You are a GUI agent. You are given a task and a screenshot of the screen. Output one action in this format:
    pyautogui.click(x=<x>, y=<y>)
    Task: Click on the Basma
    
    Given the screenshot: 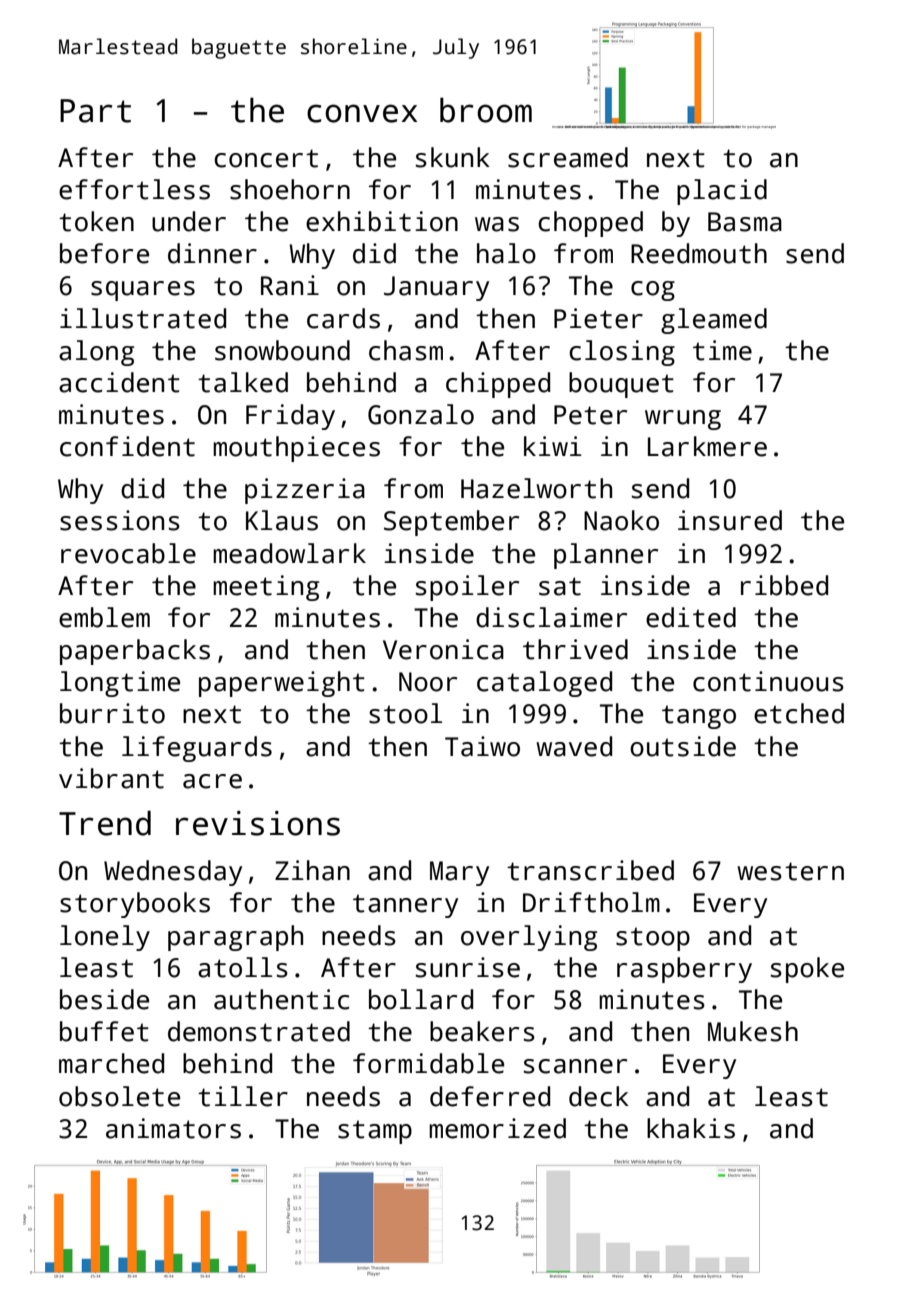 What is the action you would take?
    pyautogui.click(x=745, y=222)
